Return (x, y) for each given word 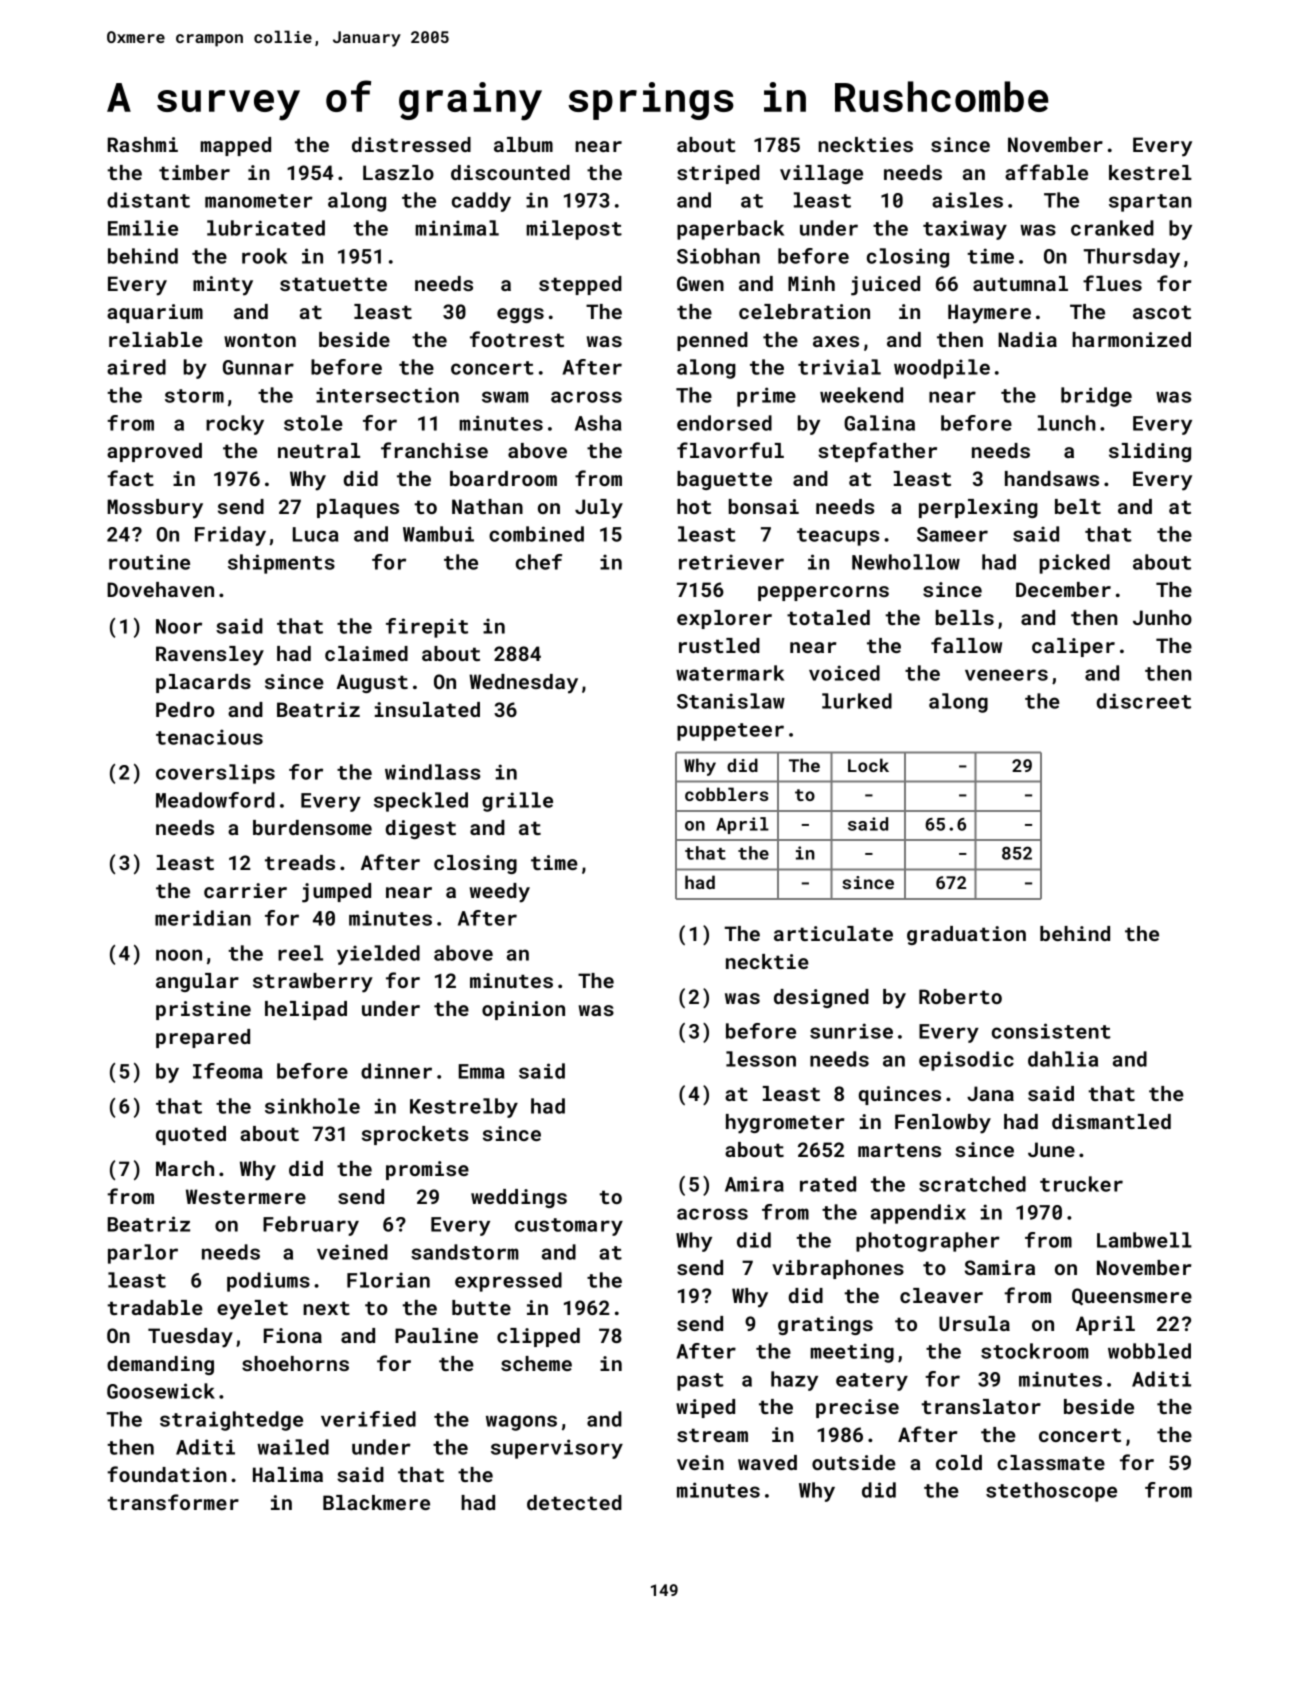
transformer (173, 1502)
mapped (235, 146)
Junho (1162, 617)
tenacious (209, 737)
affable (1046, 172)
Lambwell (1144, 1240)
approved (154, 452)
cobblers (727, 794)
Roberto (960, 996)
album (523, 144)
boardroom (503, 478)
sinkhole (312, 1106)
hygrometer (785, 1124)
